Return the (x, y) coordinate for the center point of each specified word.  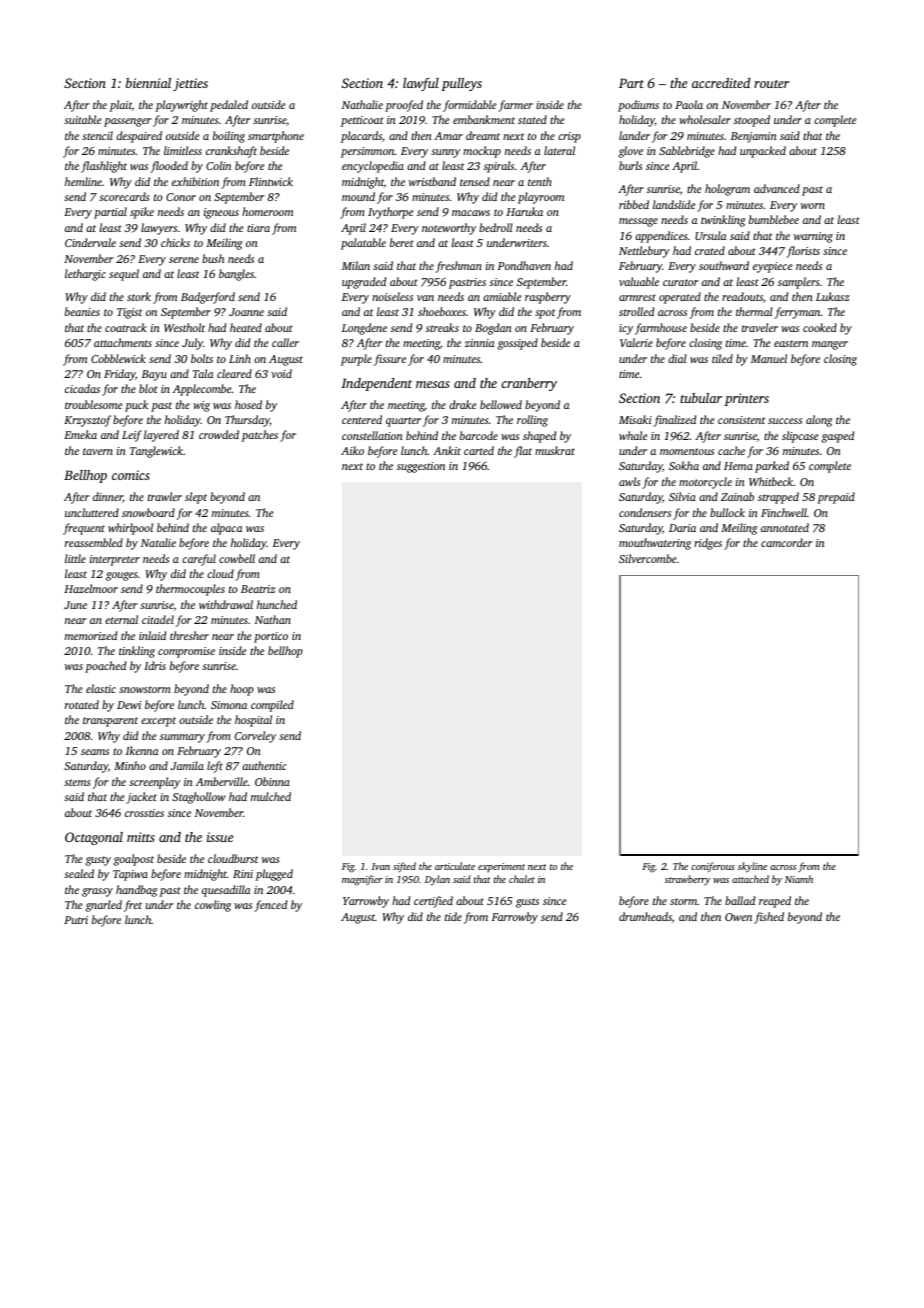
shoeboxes (442, 311)
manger (830, 345)
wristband (432, 181)
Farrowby (515, 918)
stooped (752, 121)
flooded (169, 167)
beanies (82, 311)
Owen (738, 917)
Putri (76, 920)
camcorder (787, 542)
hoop (242, 690)
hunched (277, 604)
